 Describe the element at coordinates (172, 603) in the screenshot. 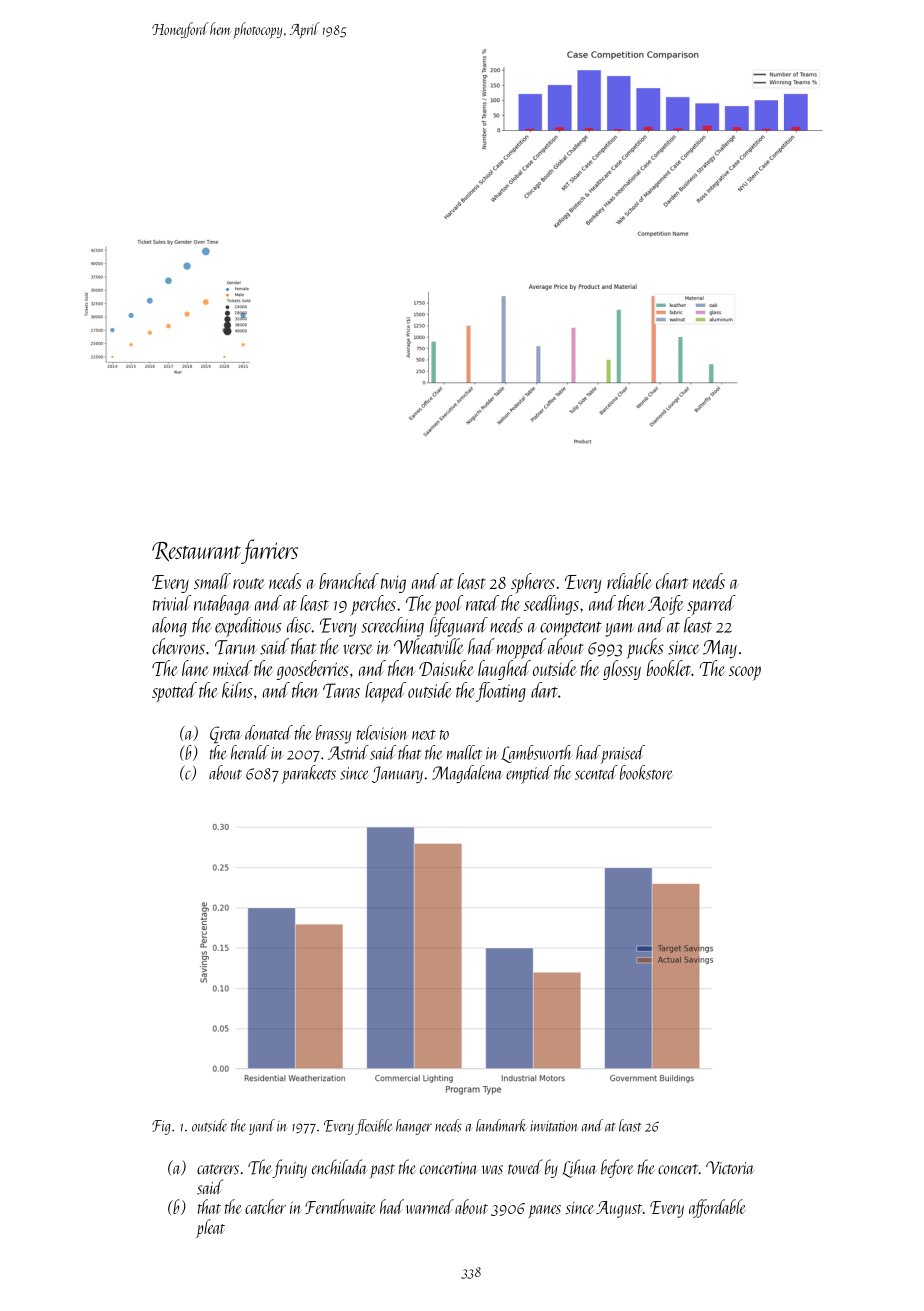

I see `trivial` at that location.
